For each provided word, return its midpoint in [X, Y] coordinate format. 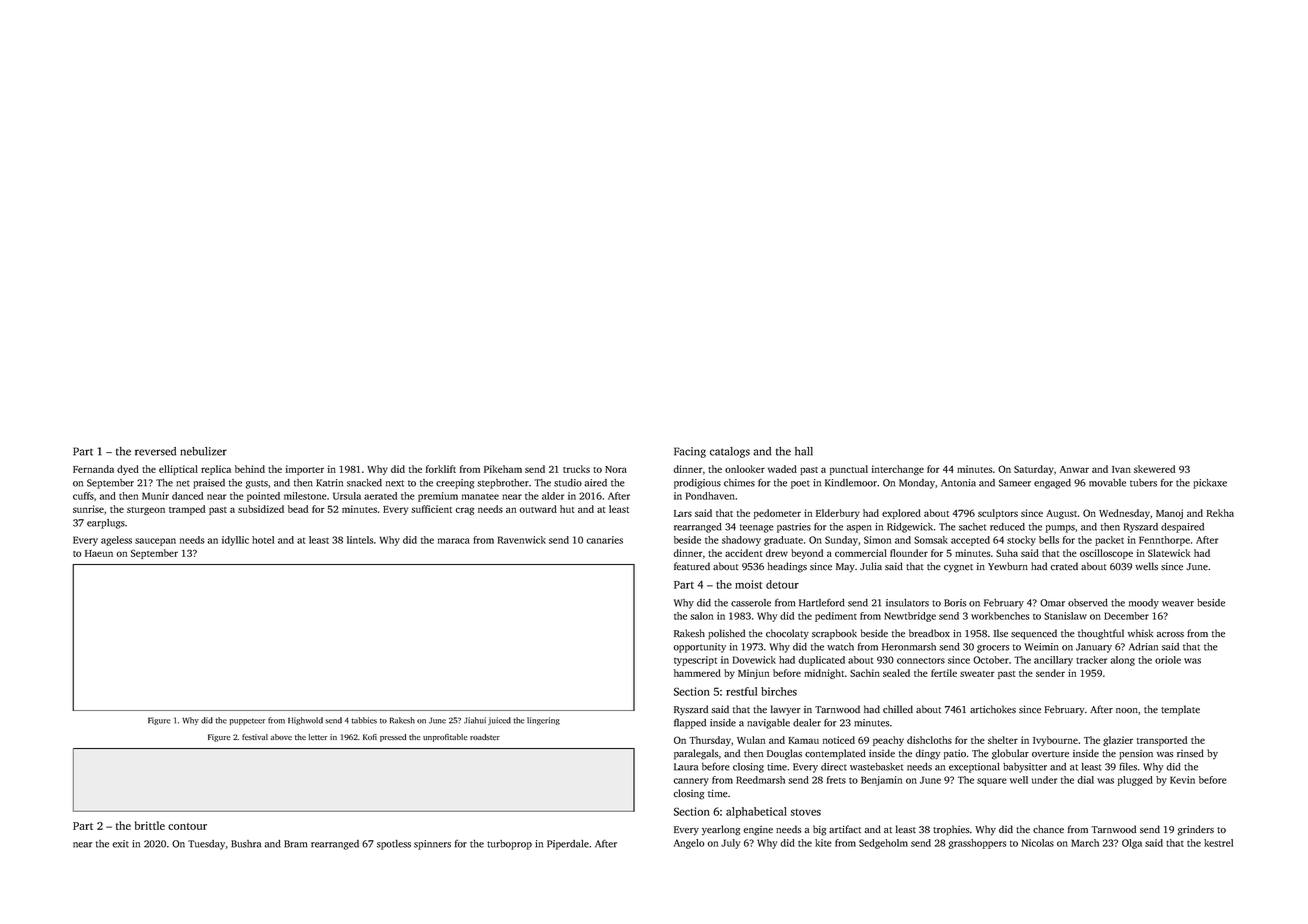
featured [692, 566]
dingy [927, 754]
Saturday [1034, 470]
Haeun [99, 553]
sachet [972, 527]
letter [317, 737]
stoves [806, 812]
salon [701, 616]
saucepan [155, 542]
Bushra [246, 844]
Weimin [1041, 647]
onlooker [745, 469]
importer [305, 470]
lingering [543, 721]
